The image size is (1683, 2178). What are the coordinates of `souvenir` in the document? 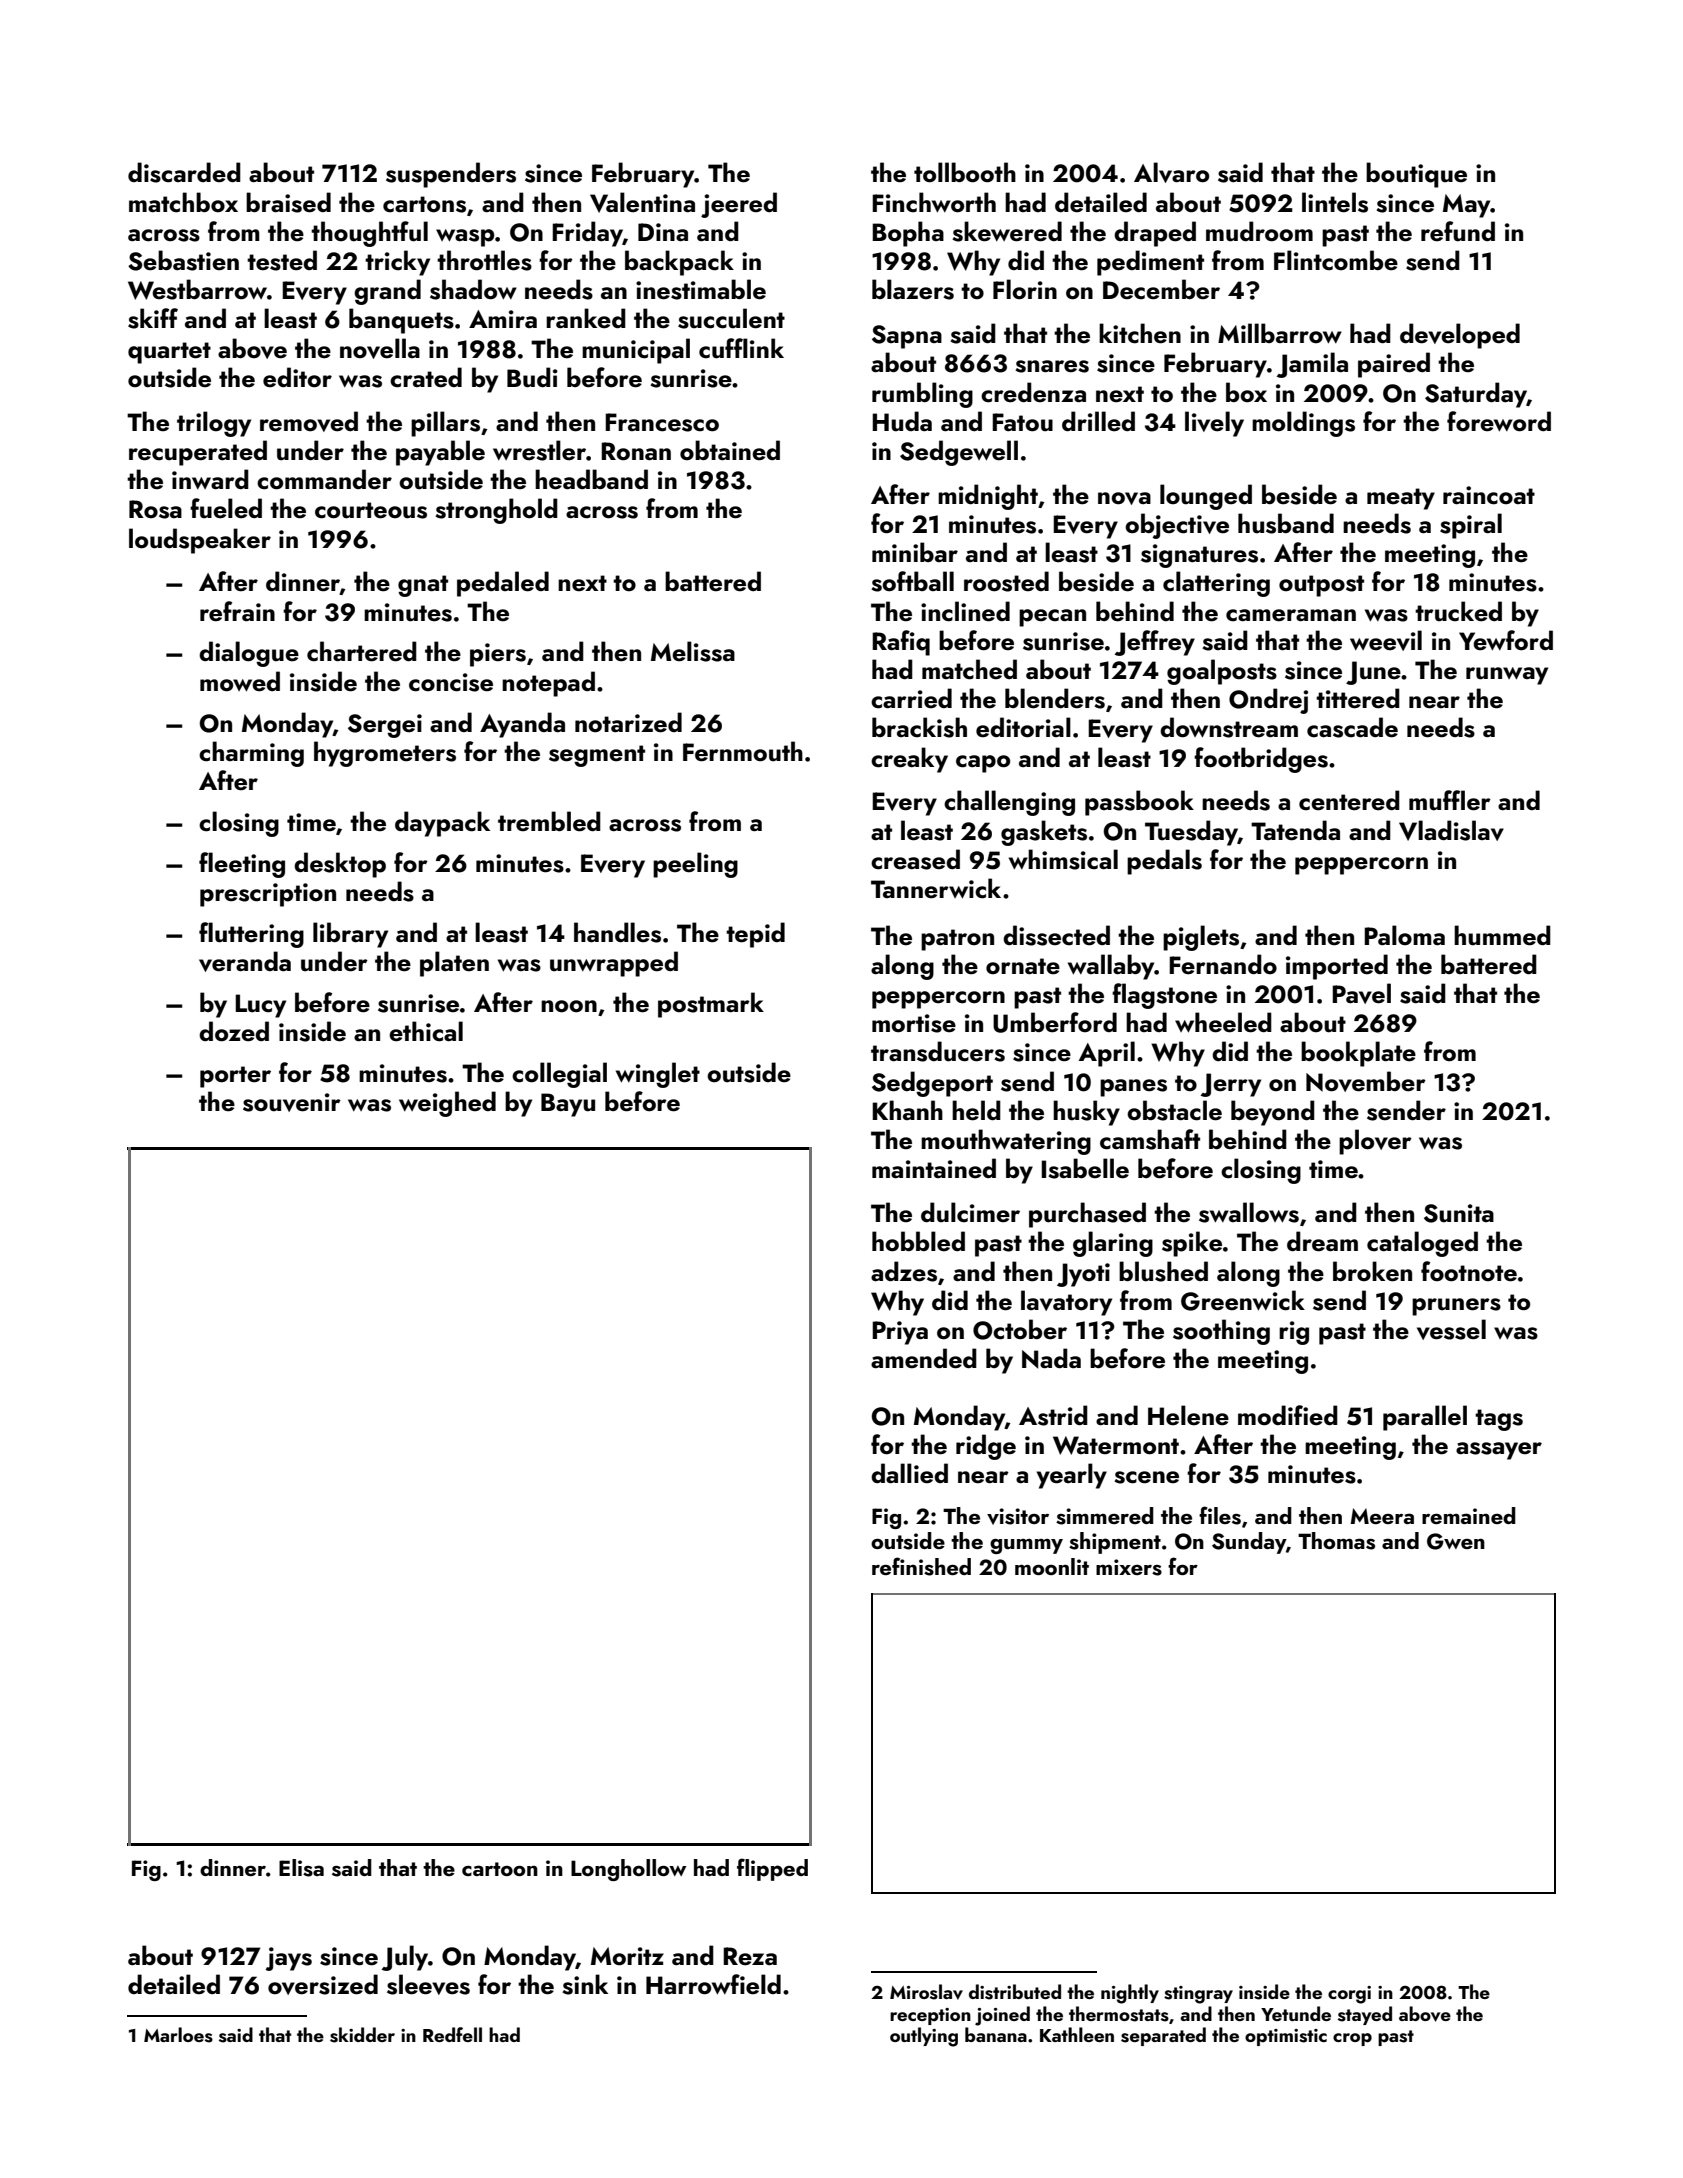 It's located at (292, 1102).
